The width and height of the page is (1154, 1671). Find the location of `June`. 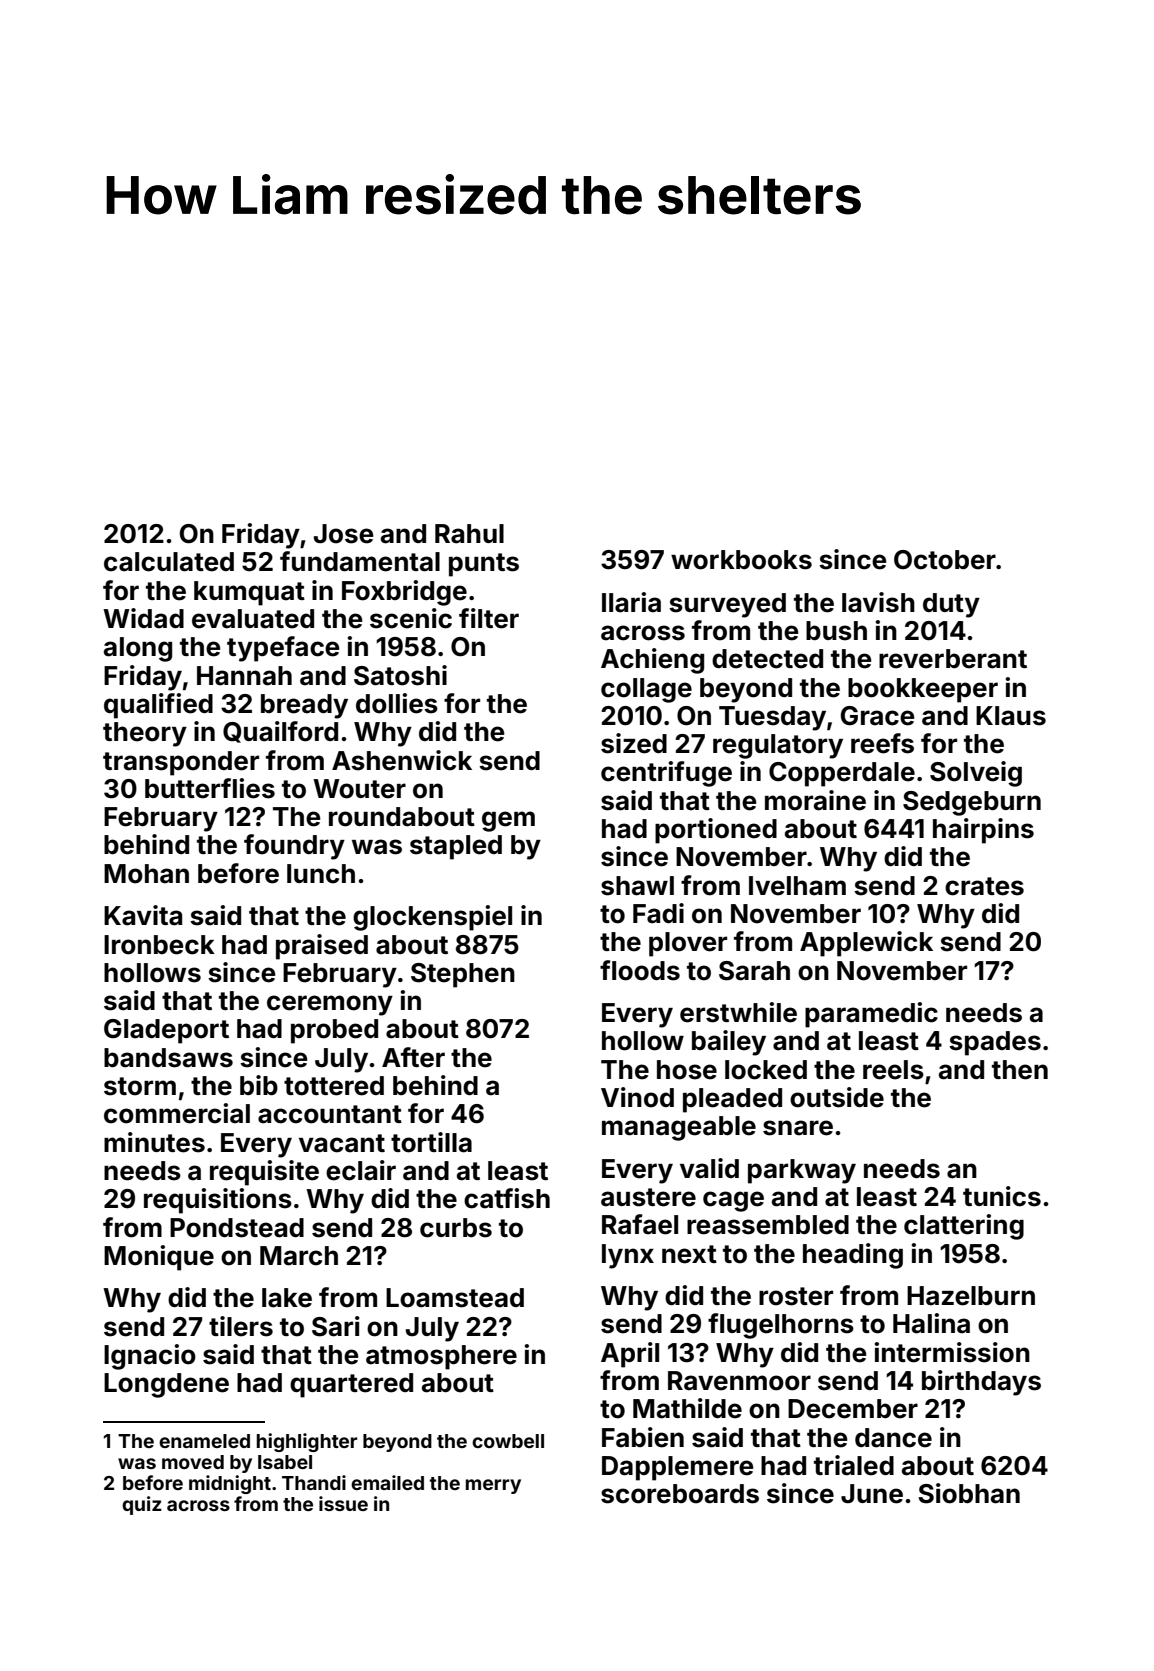

June is located at coordinates (872, 1494).
